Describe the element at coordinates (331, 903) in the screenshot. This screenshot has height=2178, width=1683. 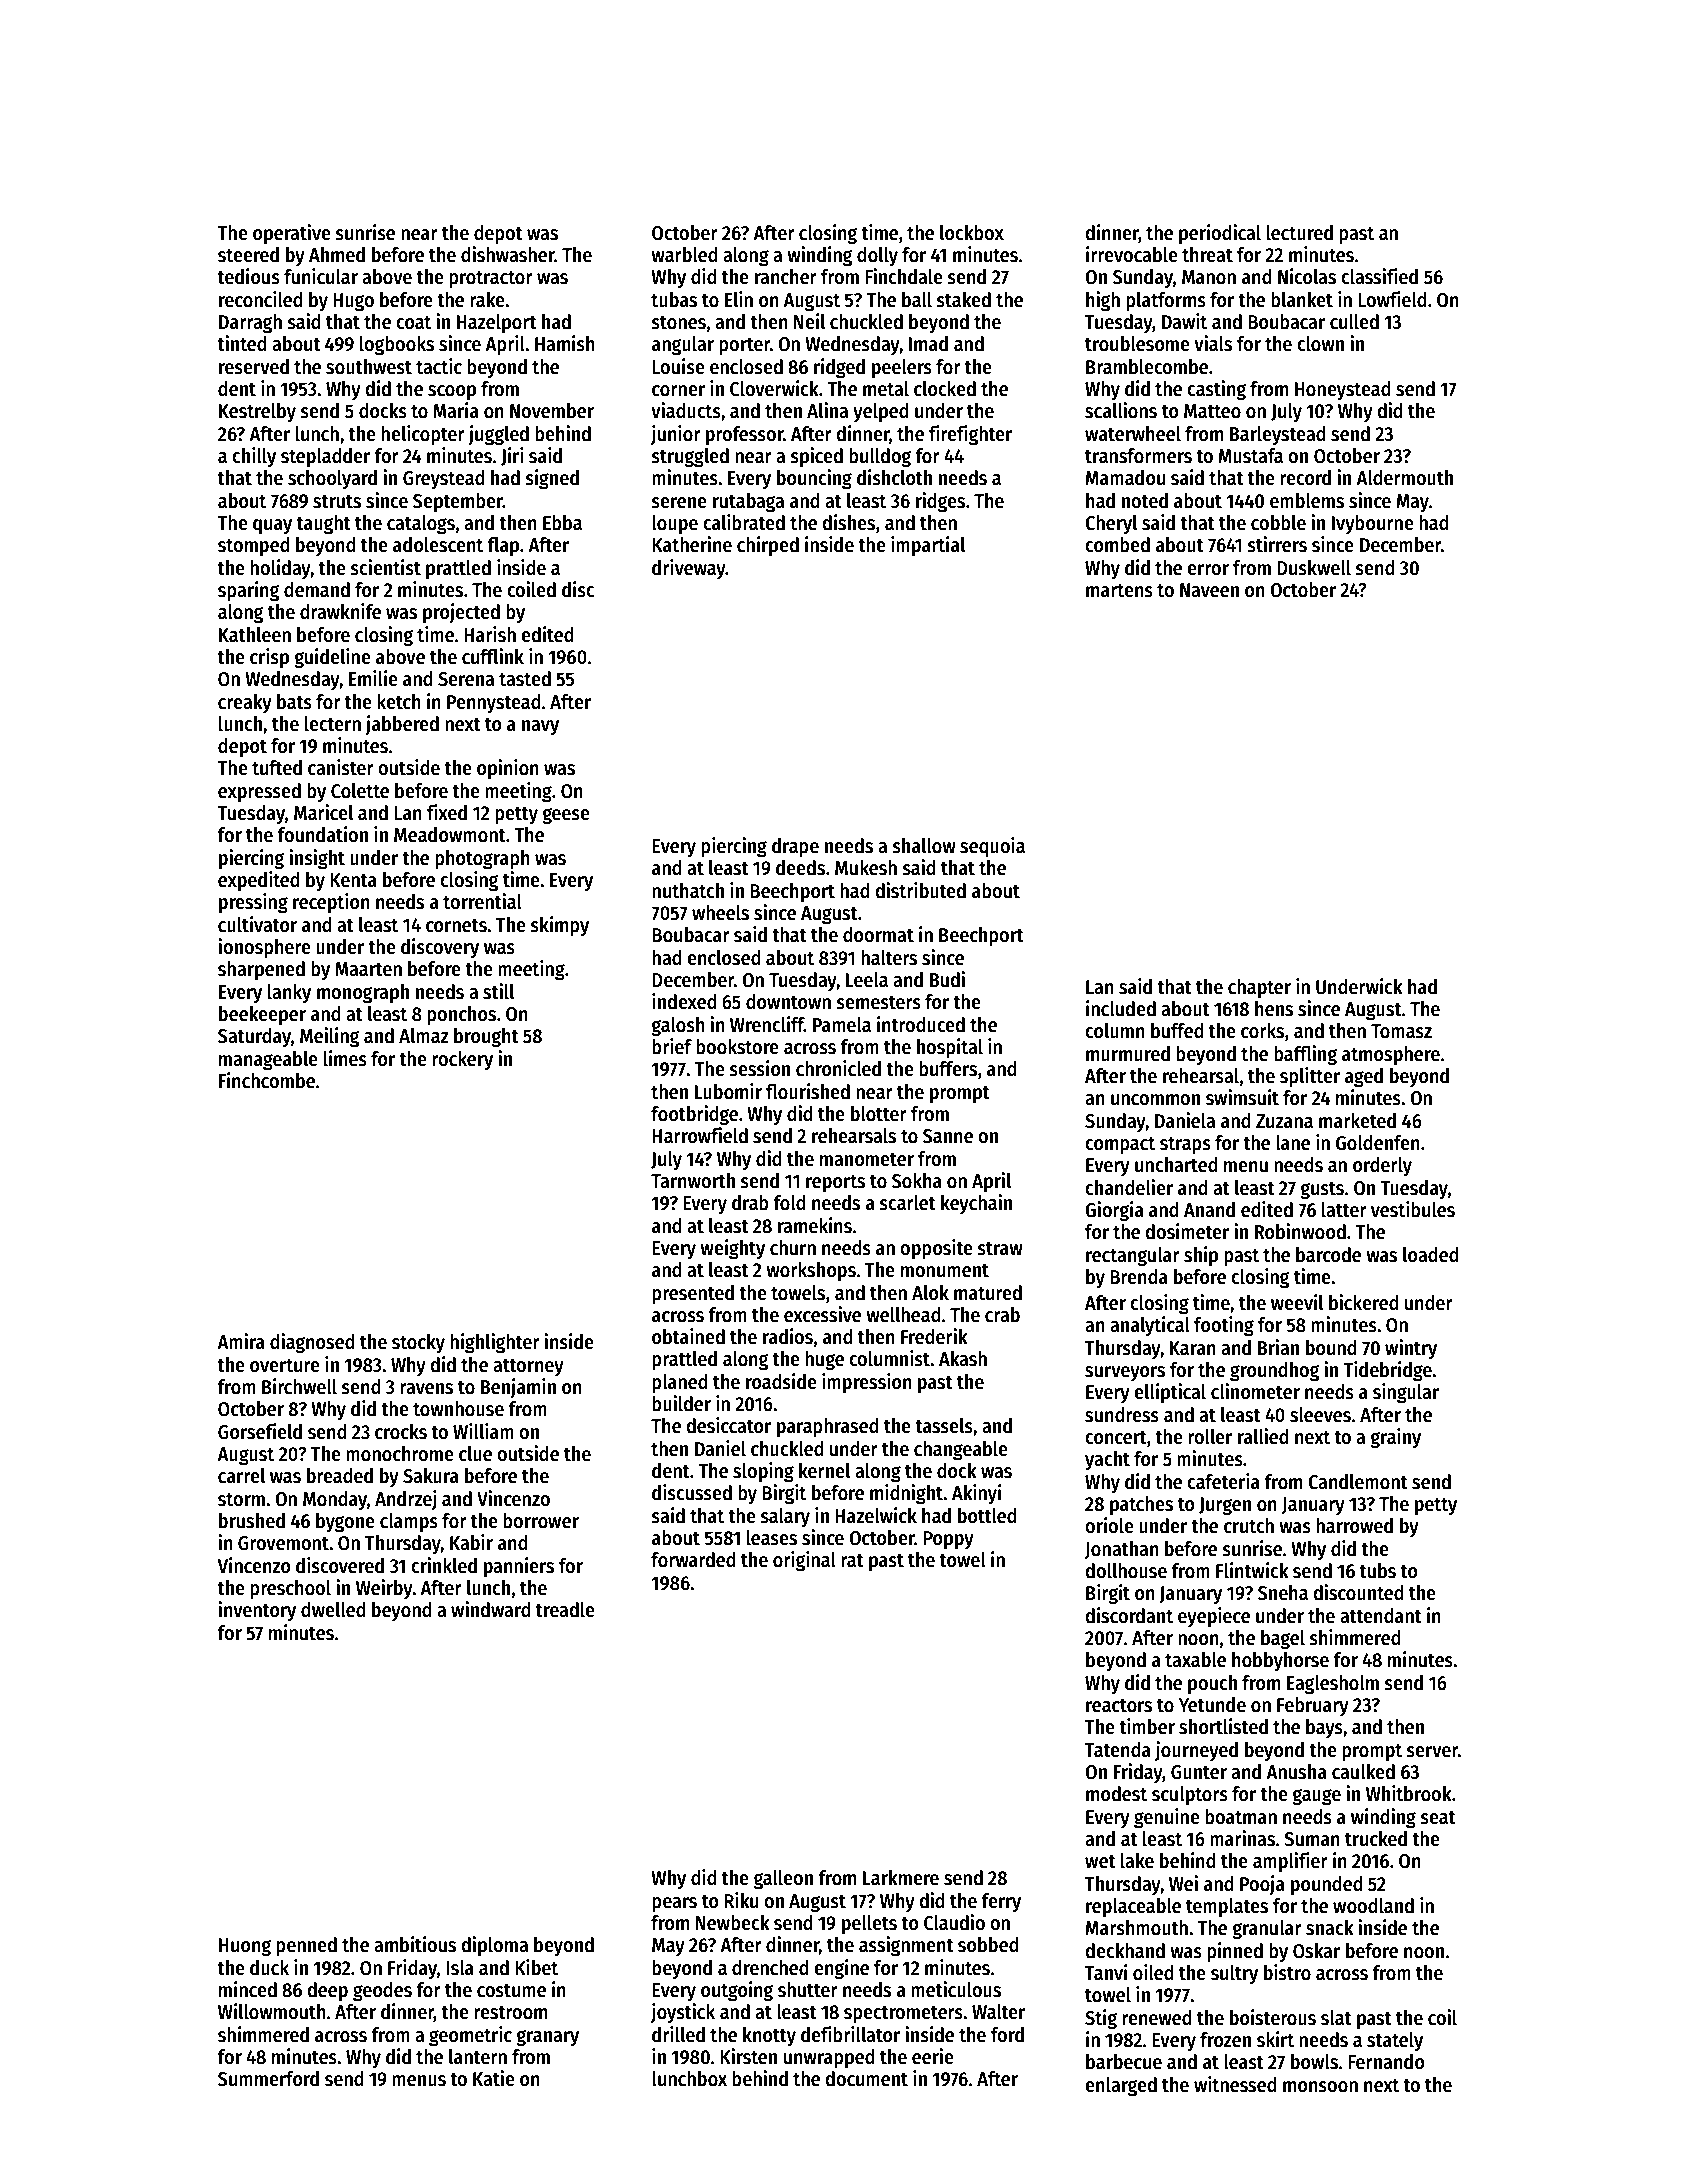
I see `reception` at that location.
